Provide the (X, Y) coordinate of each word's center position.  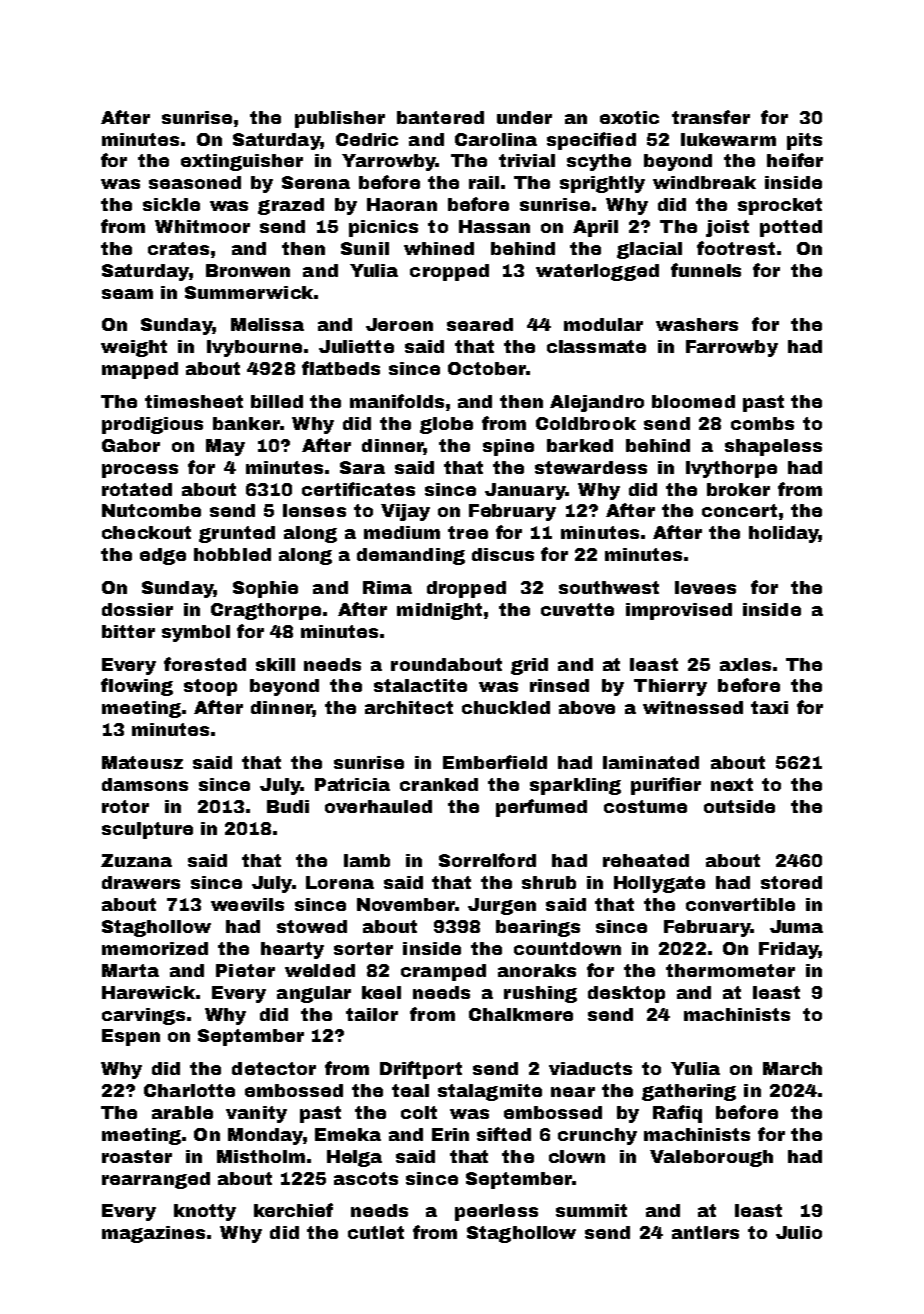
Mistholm (261, 1156)
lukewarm (728, 139)
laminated (651, 762)
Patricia (352, 784)
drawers (141, 882)
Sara (362, 467)
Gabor (131, 445)
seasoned (195, 182)
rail (484, 182)
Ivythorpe (731, 469)
